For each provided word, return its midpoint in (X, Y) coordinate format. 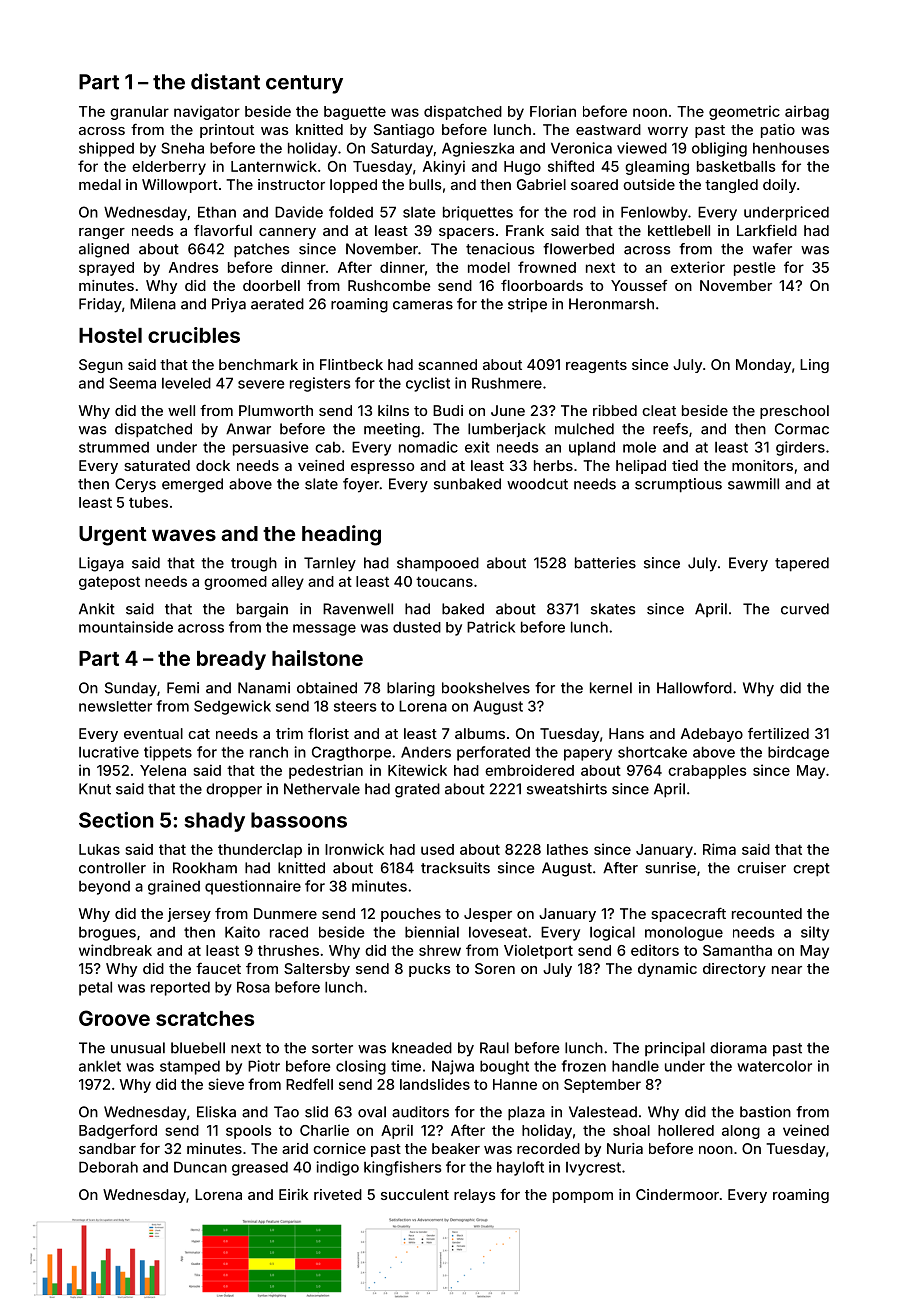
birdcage (798, 753)
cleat (659, 410)
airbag (807, 112)
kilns (393, 410)
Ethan (217, 212)
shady (214, 822)
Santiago (404, 131)
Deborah (108, 1167)
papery (588, 755)
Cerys (135, 485)
